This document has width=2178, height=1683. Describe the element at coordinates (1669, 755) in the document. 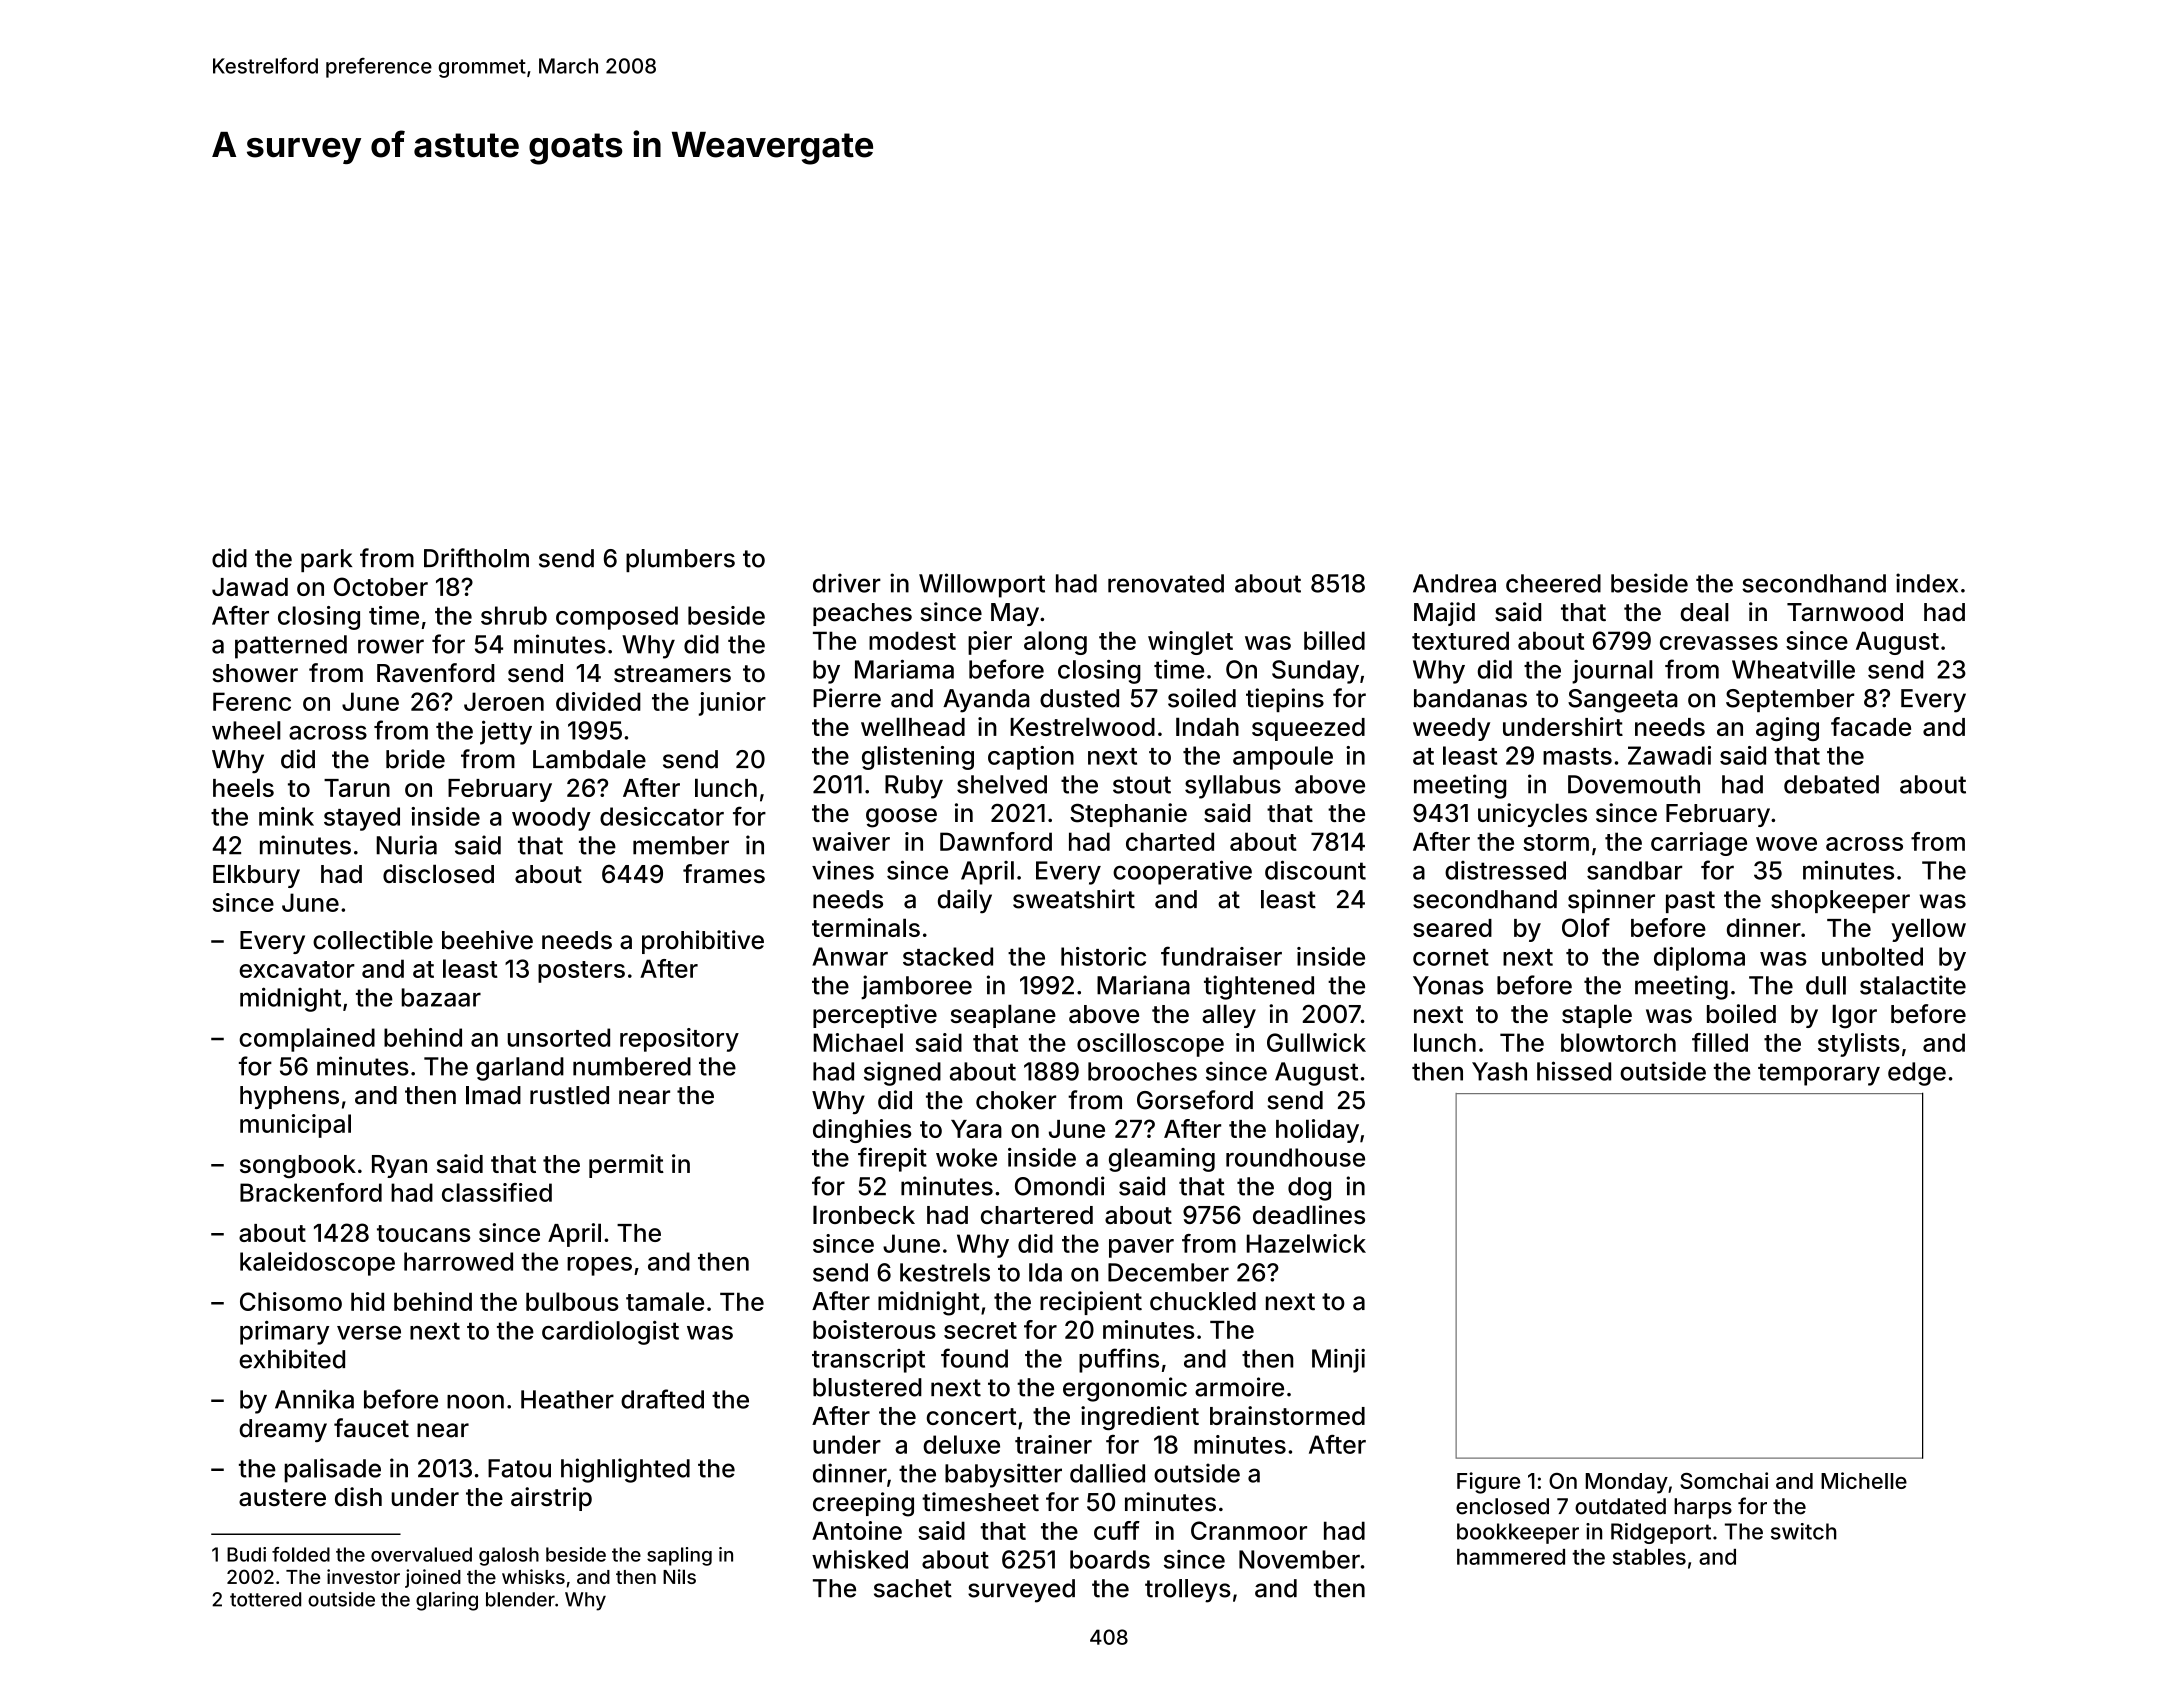

I see `Zawadi` at that location.
